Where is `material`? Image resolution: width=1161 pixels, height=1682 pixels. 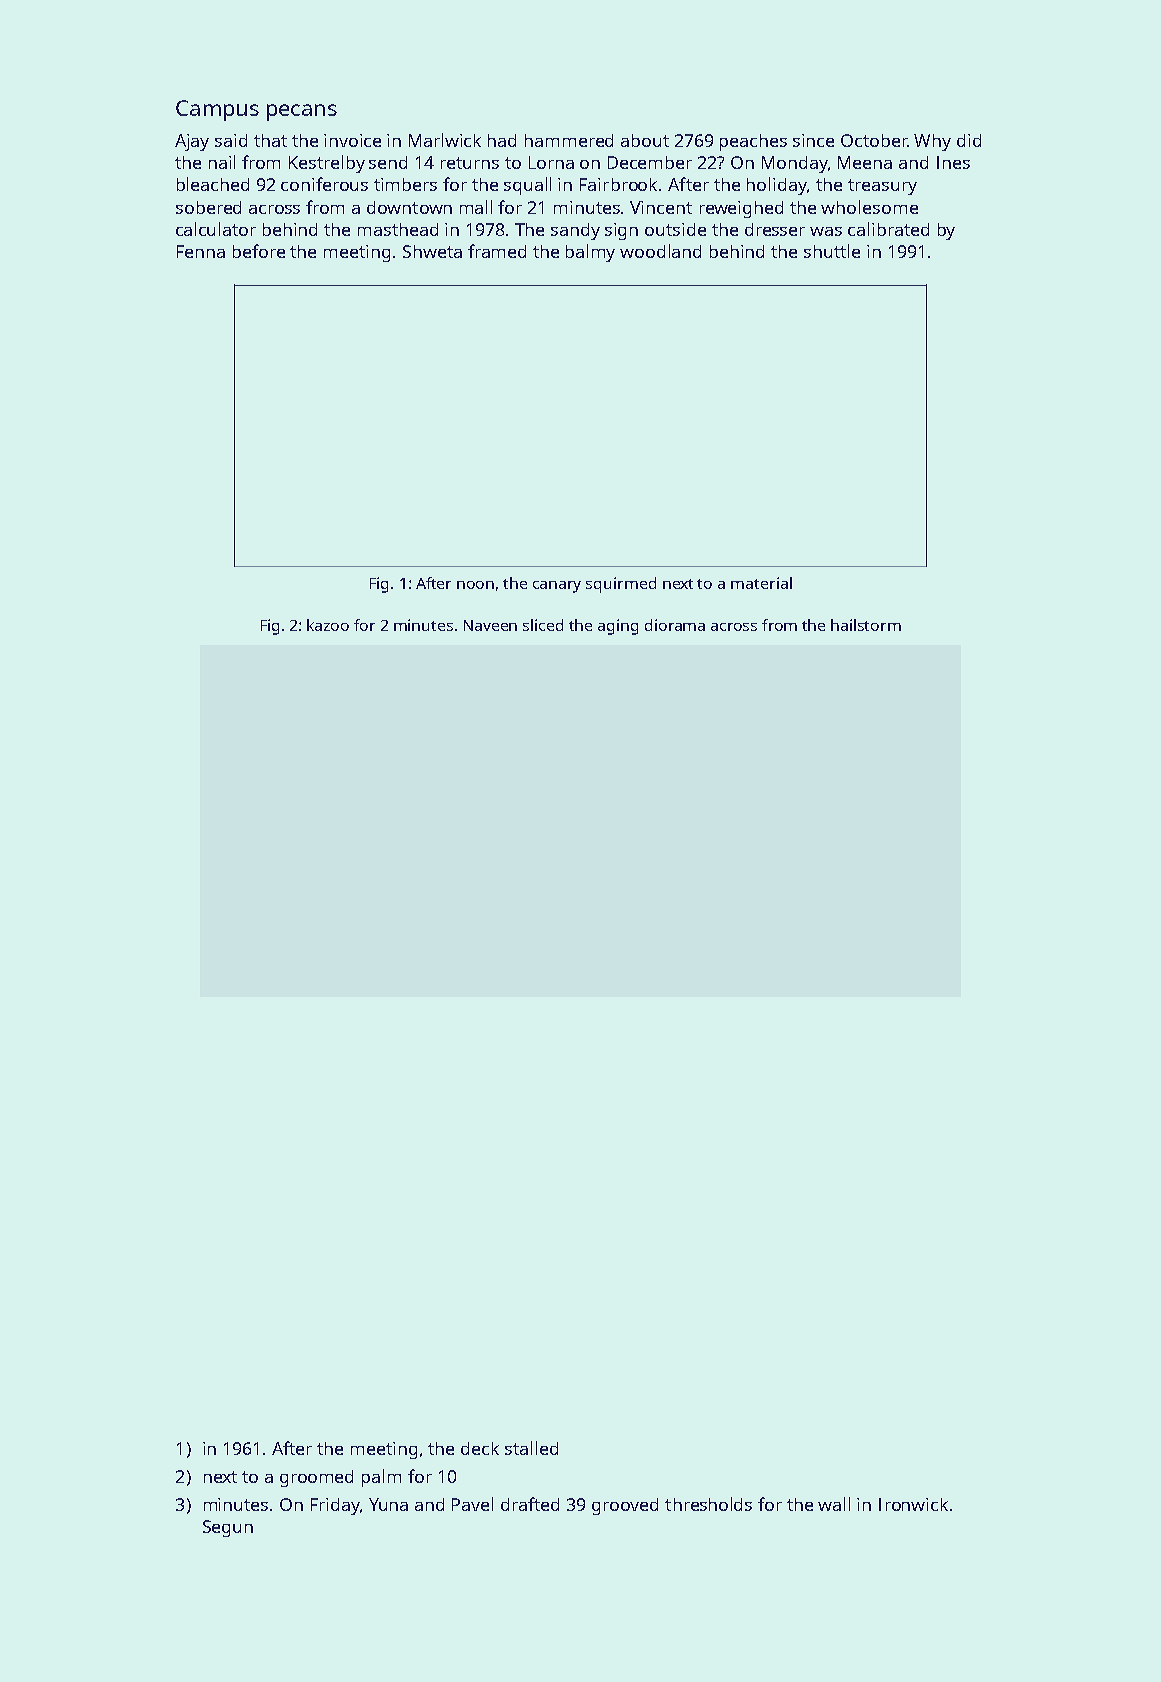 material is located at coordinates (761, 583).
